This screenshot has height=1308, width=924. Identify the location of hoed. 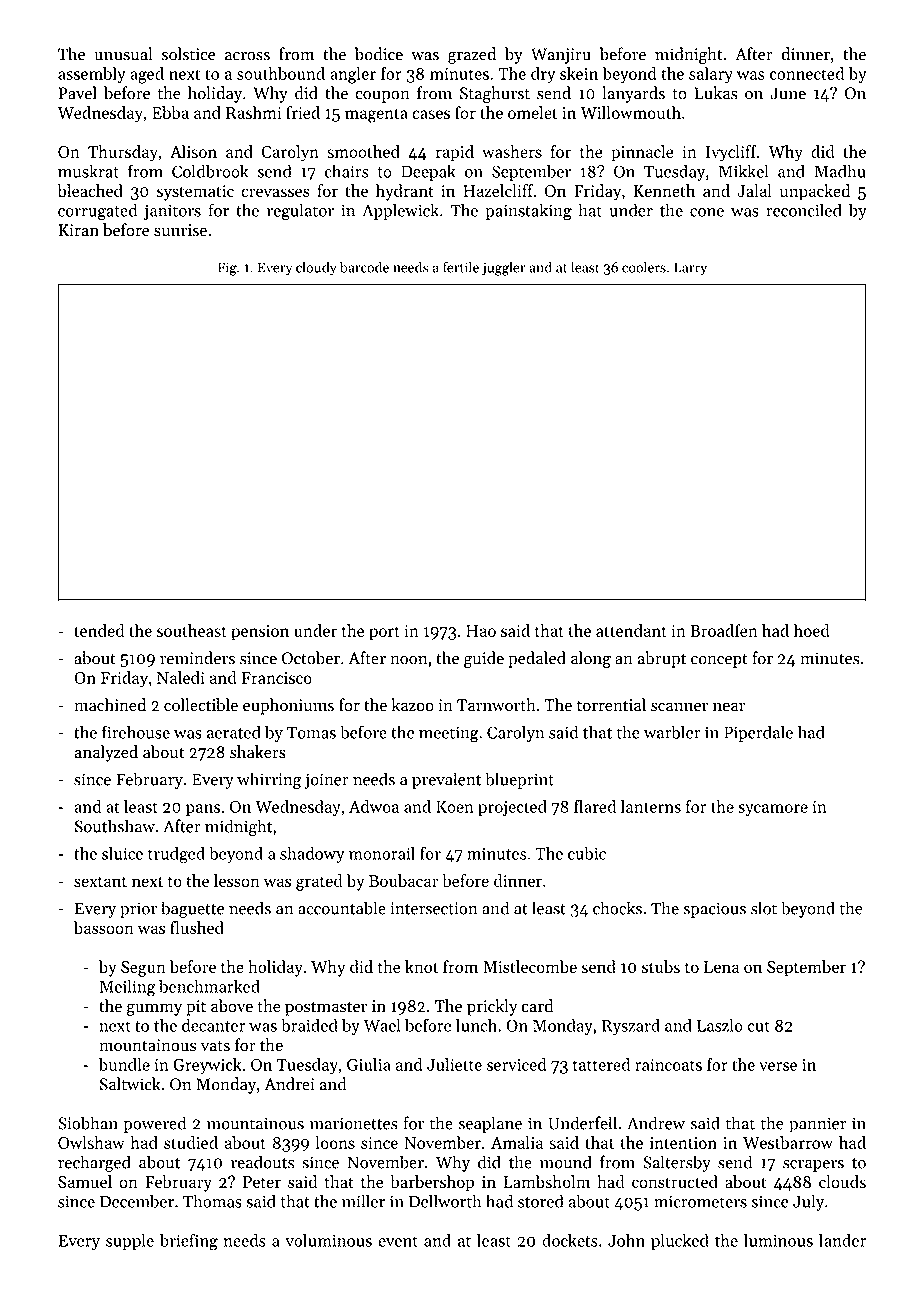
(812, 630).
